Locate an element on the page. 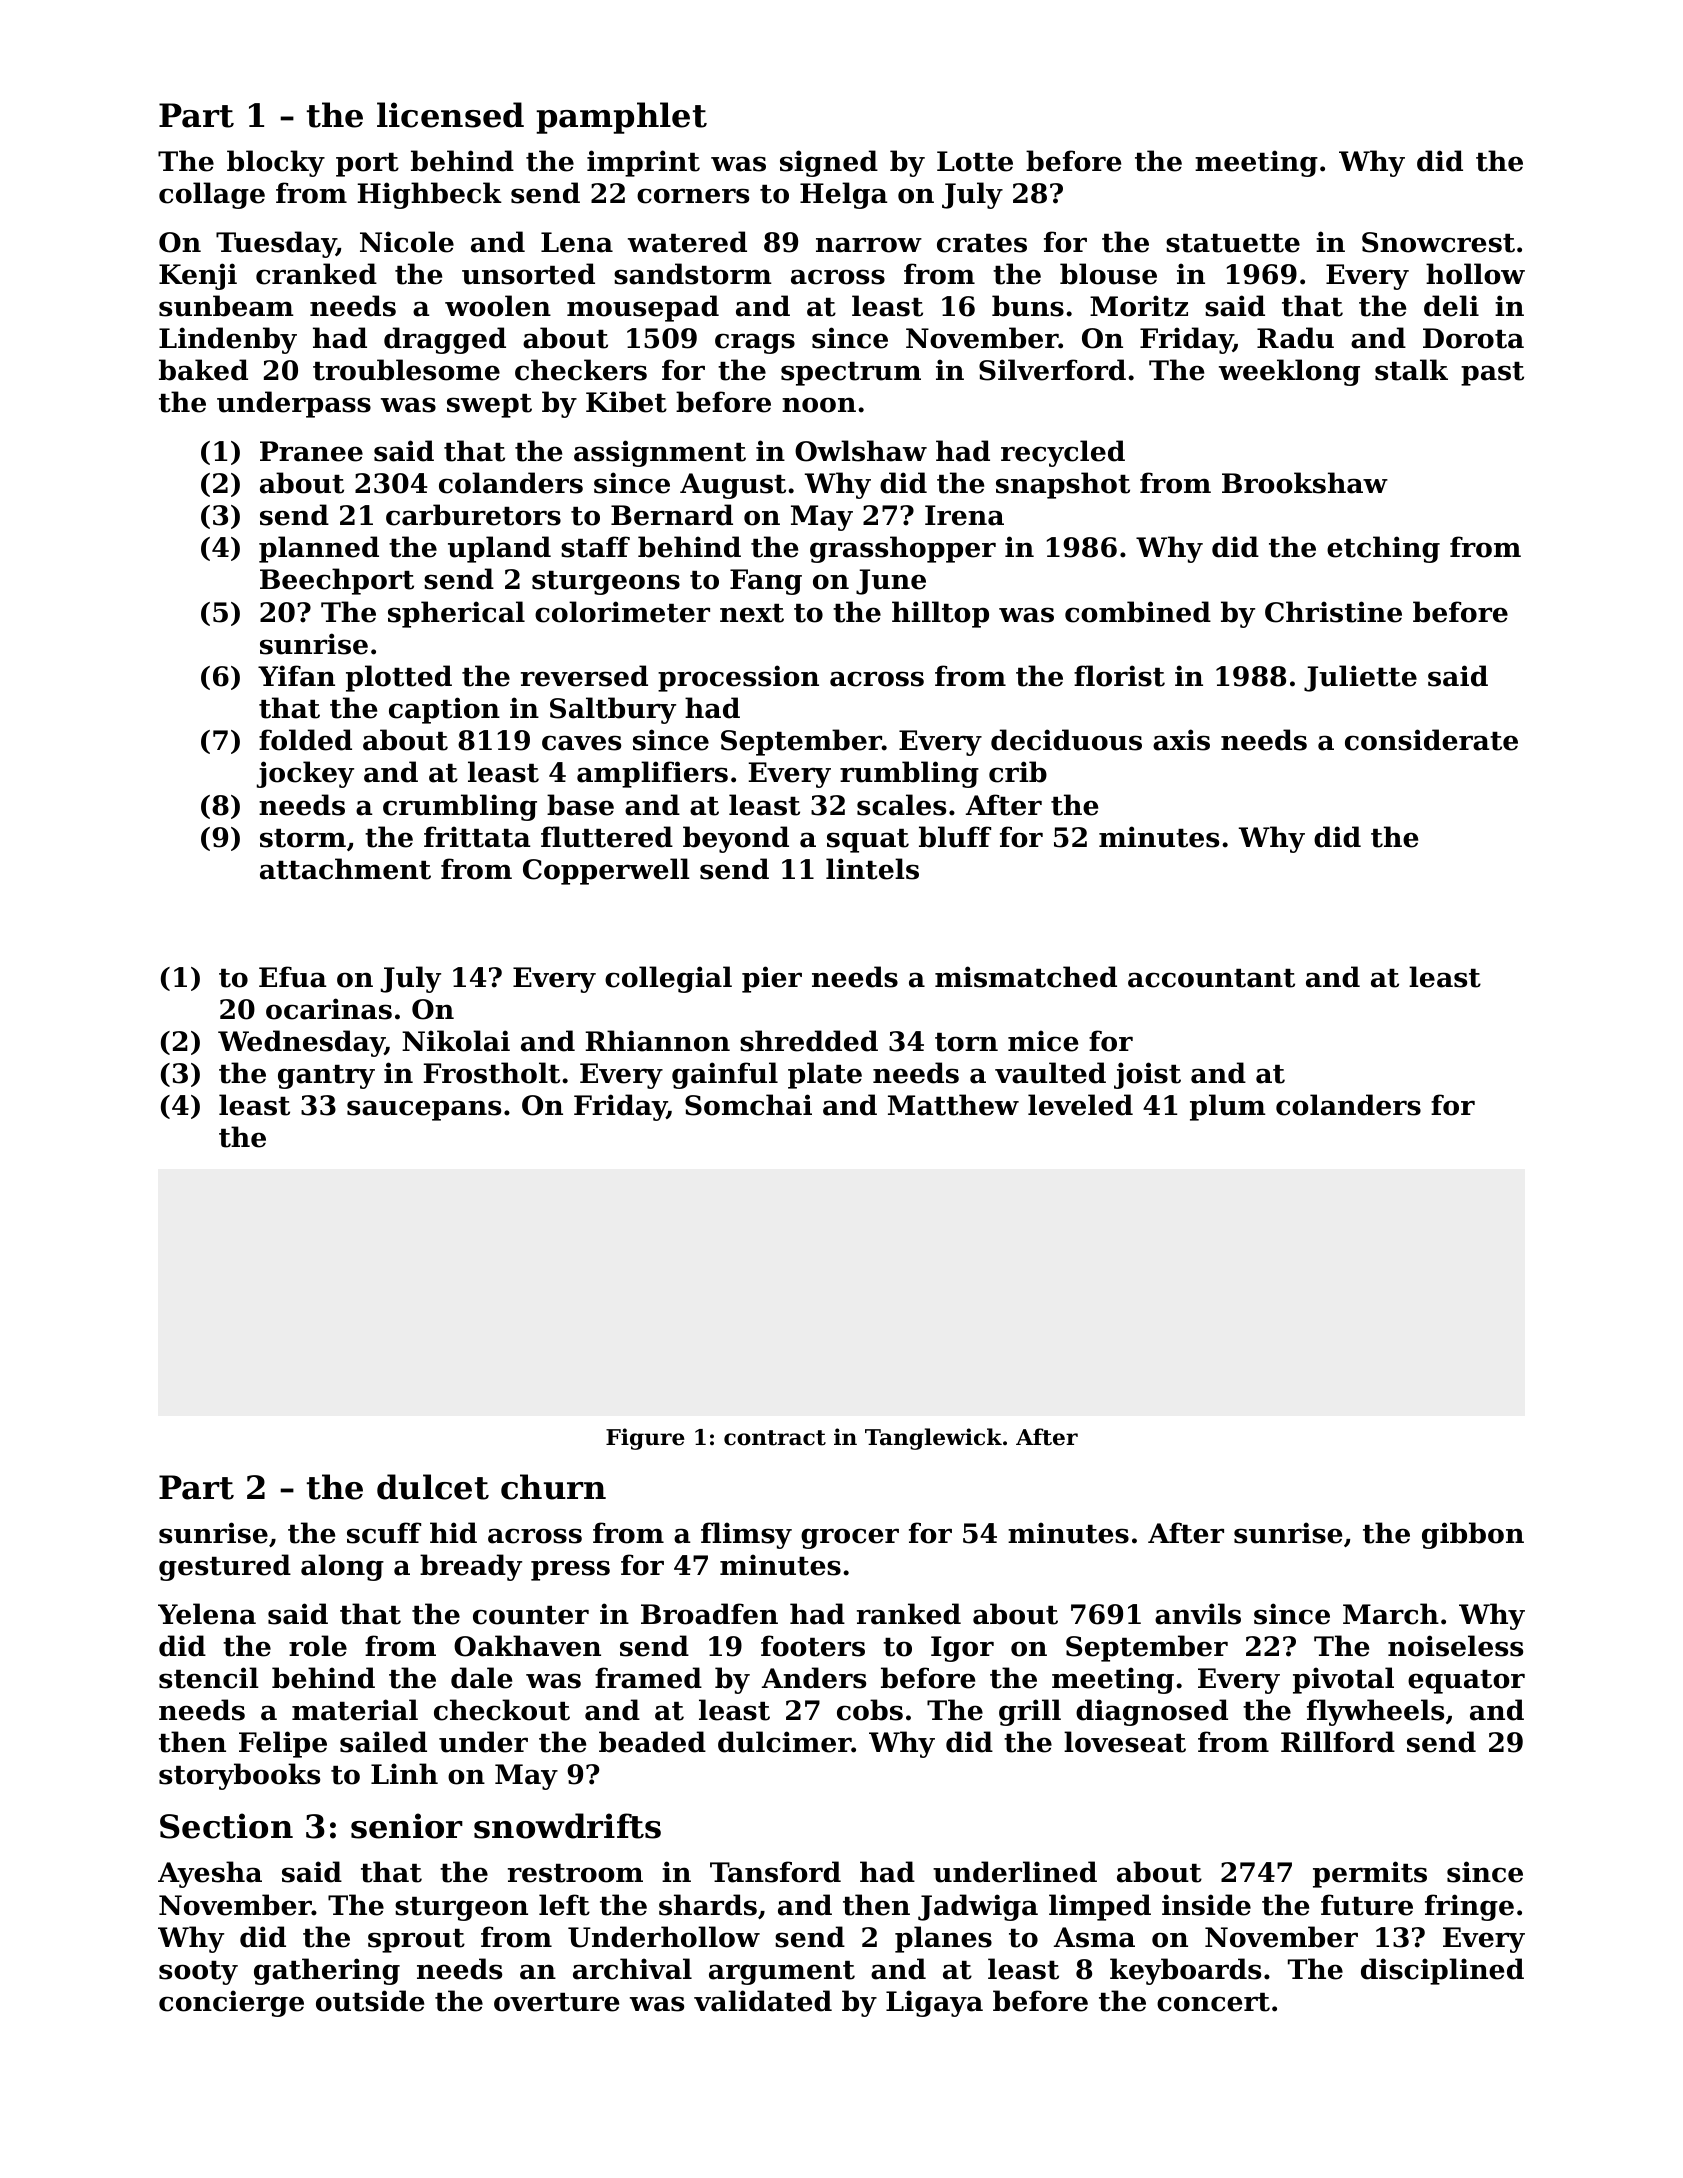 The image size is (1683, 2178). scales is located at coordinates (901, 805).
